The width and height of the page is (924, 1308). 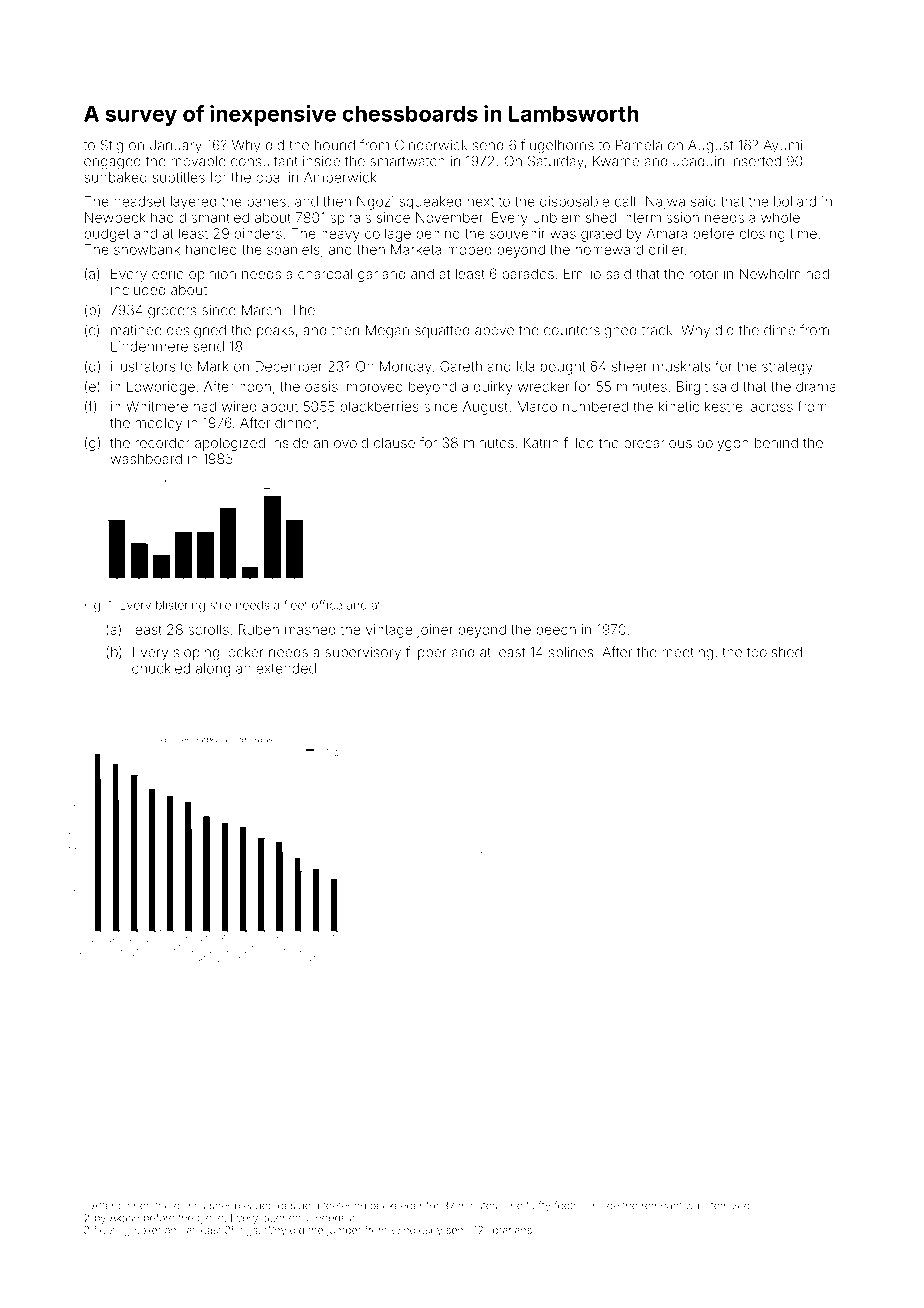 What do you see at coordinates (264, 161) in the page?
I see `consultant` at bounding box center [264, 161].
